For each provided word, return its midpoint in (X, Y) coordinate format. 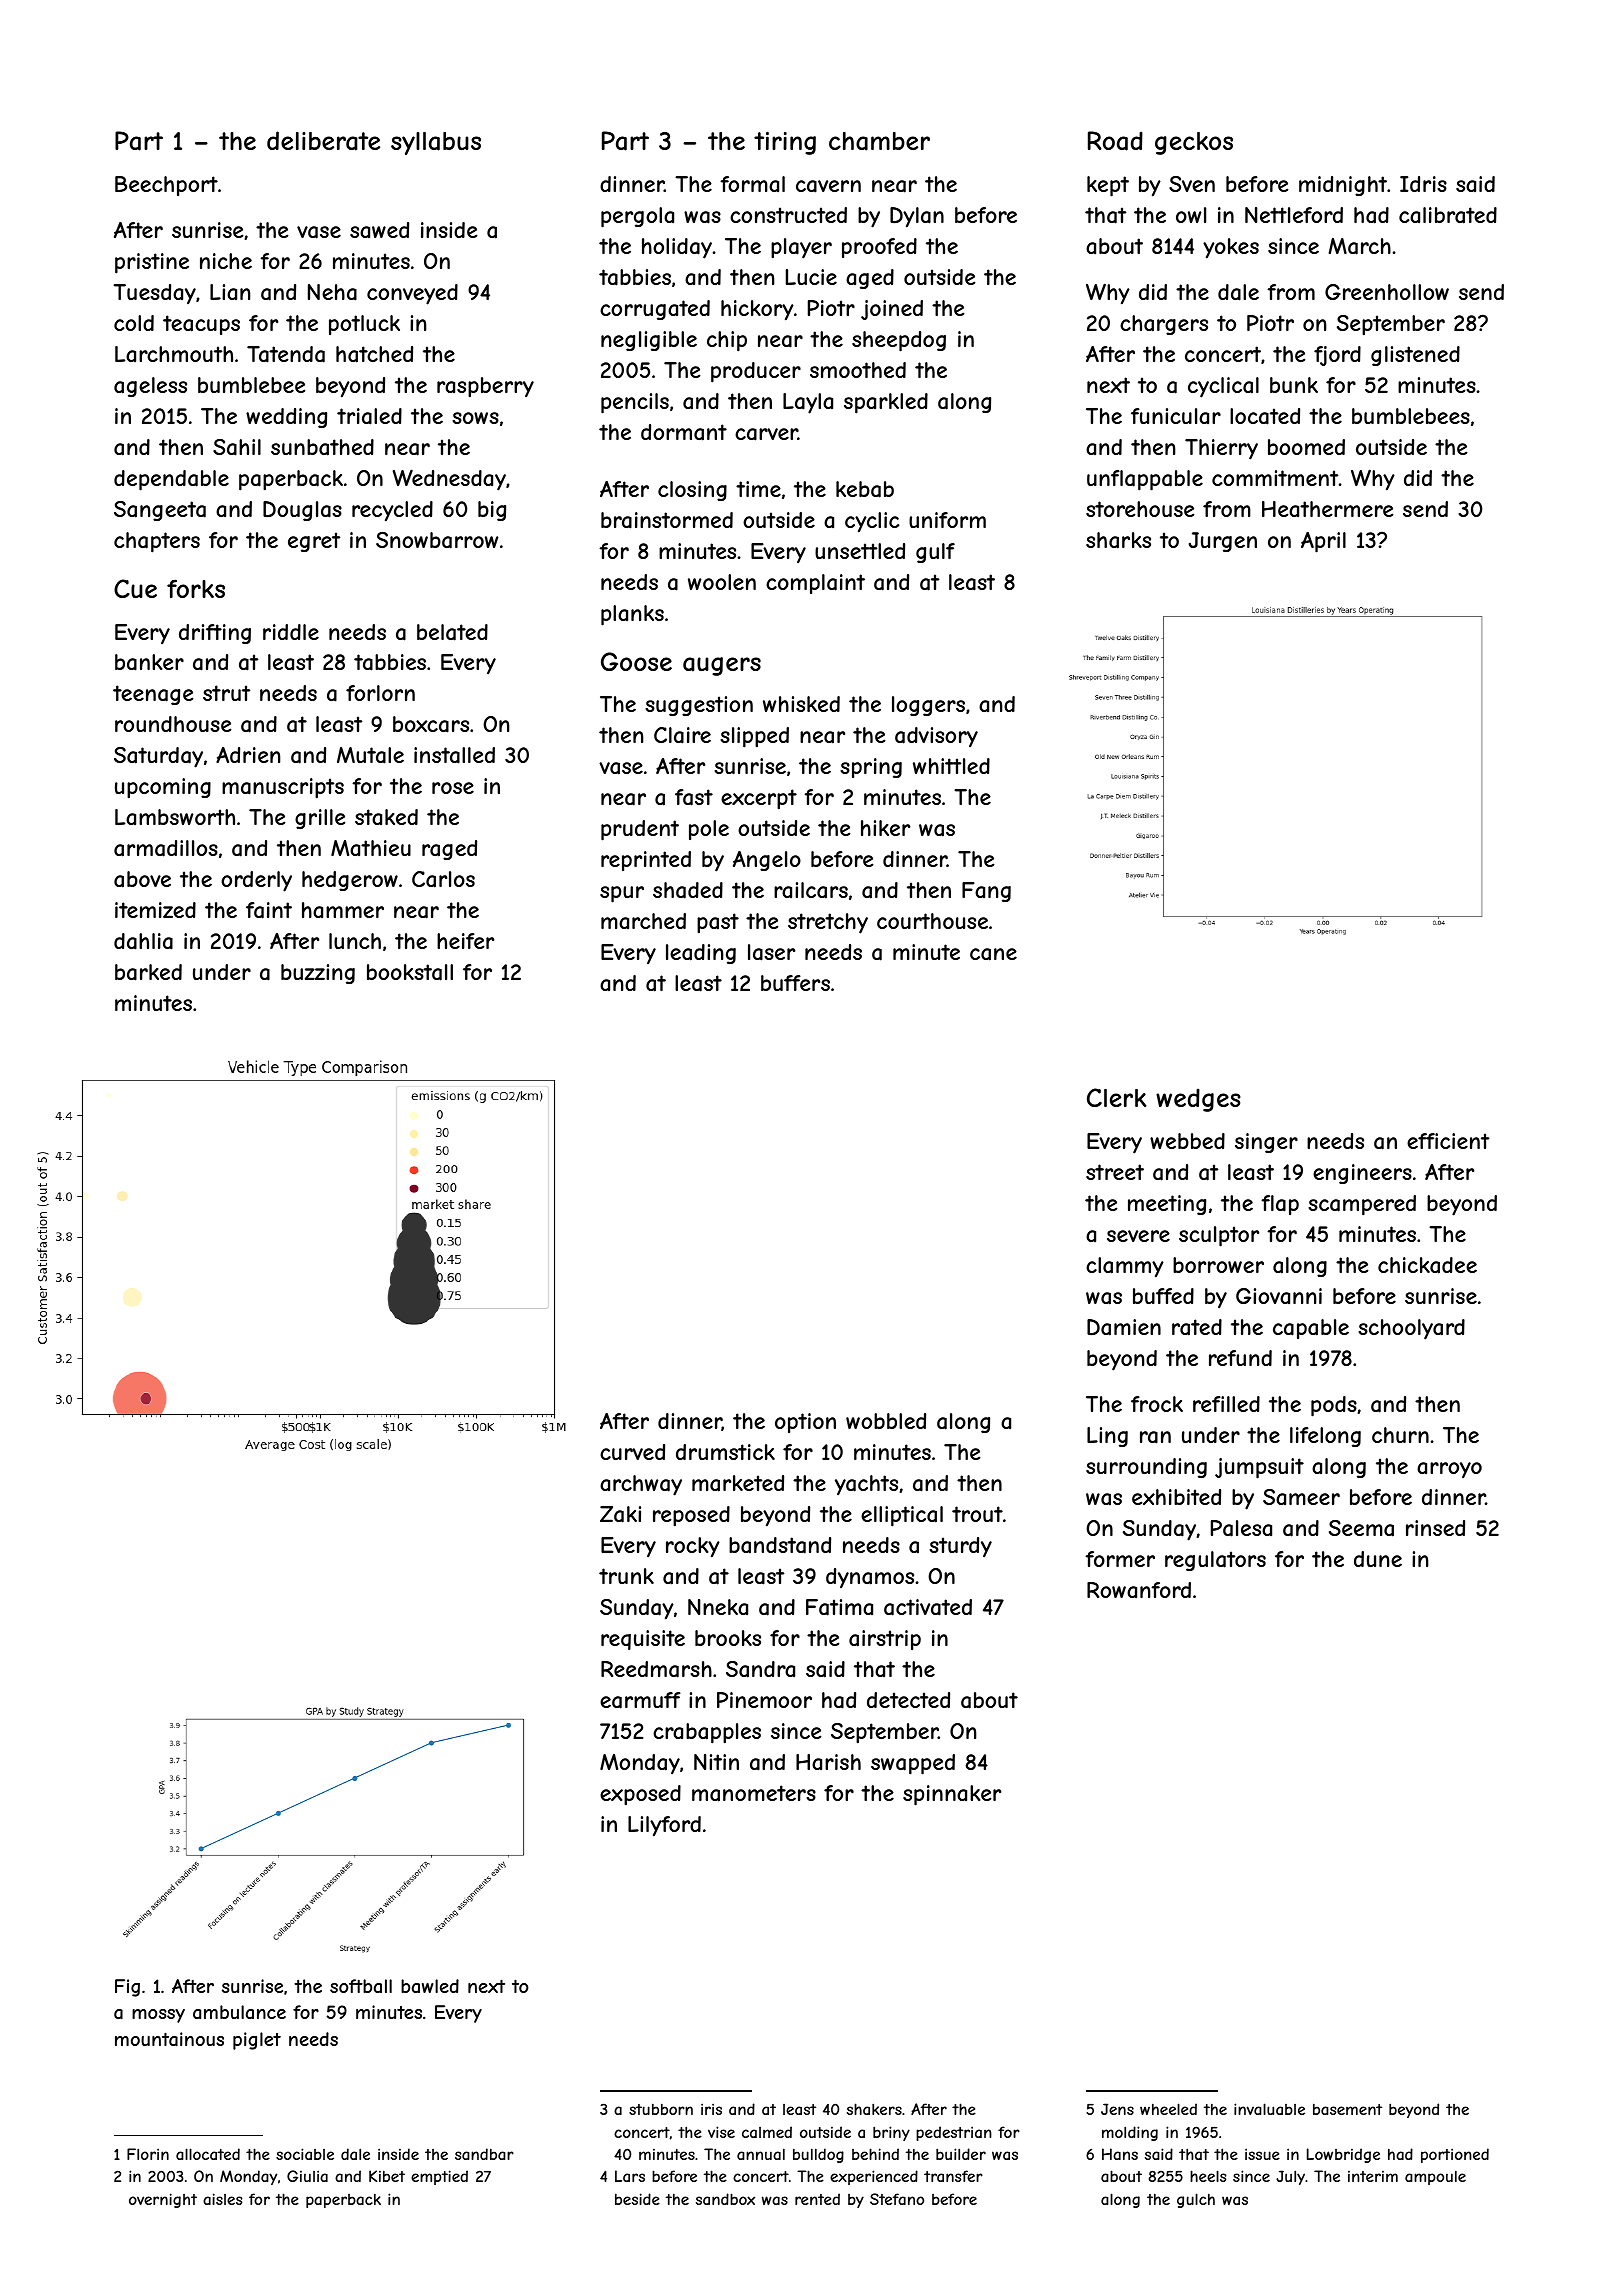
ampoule (1435, 2177)
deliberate (323, 141)
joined (892, 310)
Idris (1423, 184)
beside (637, 2199)
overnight (163, 2200)
